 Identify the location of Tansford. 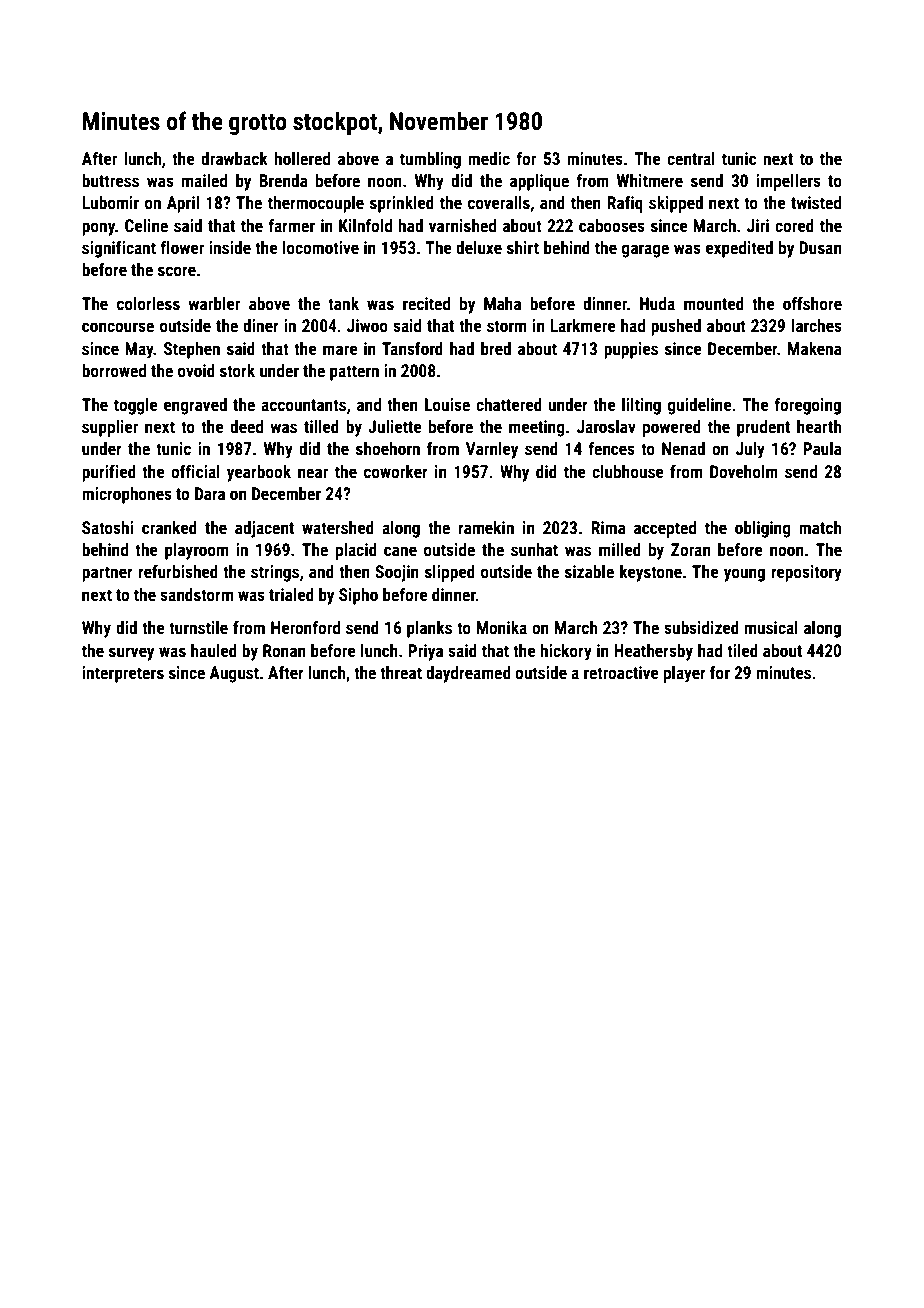
(412, 348).
